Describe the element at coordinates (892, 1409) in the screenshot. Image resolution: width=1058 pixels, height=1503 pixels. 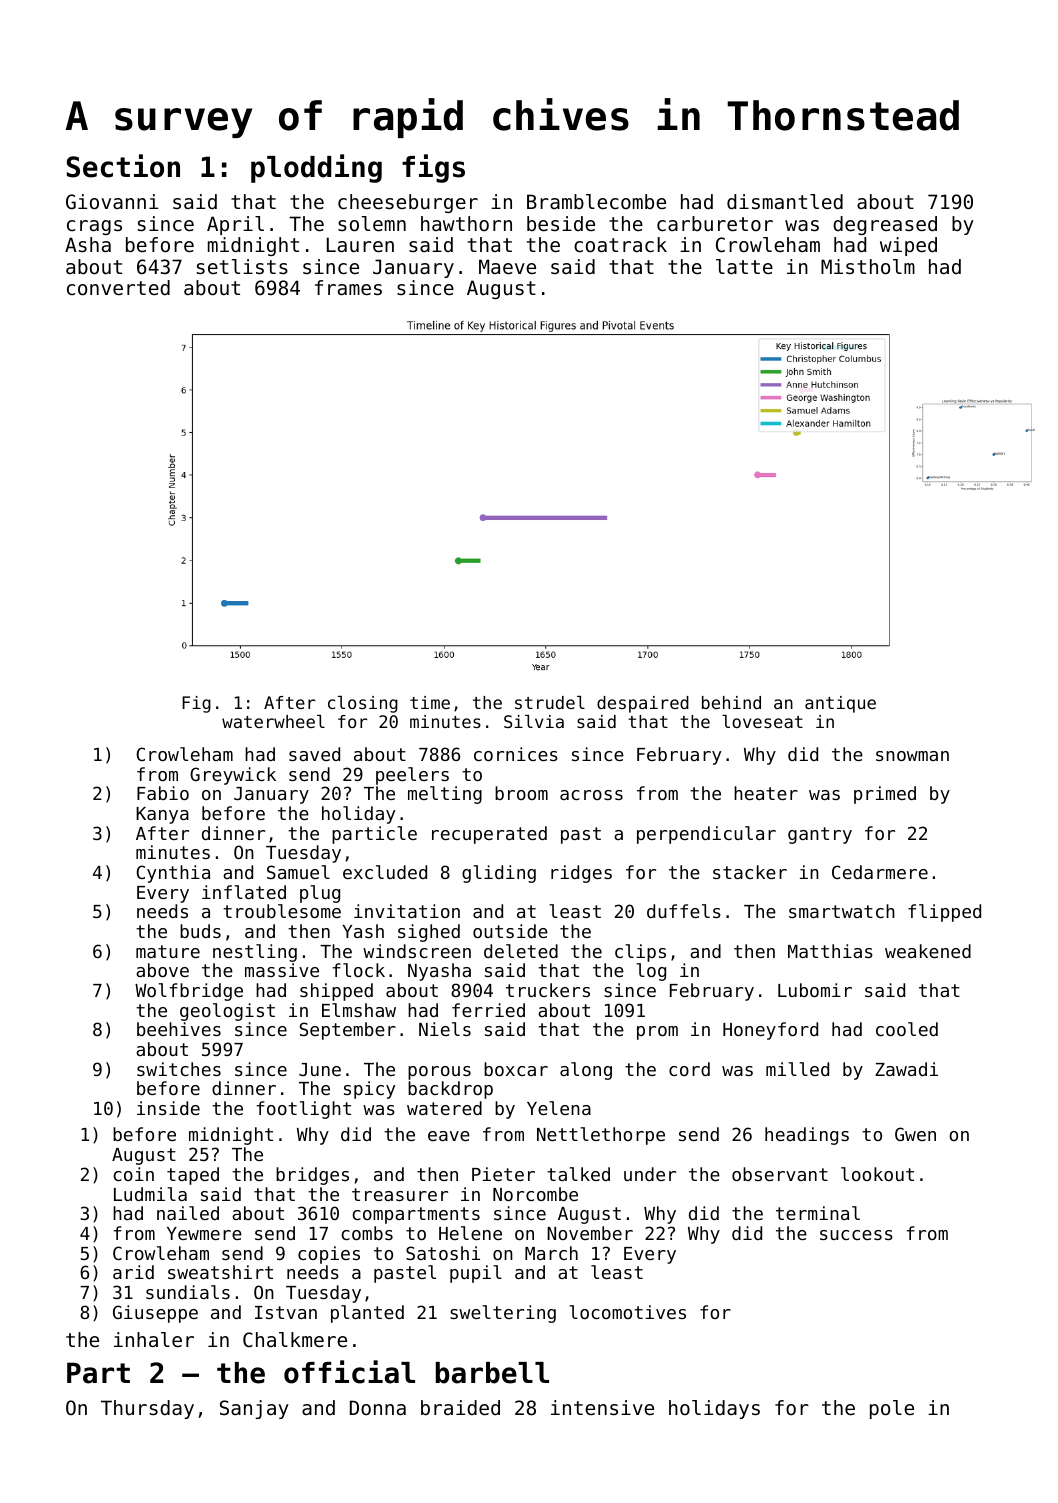
I see `pole` at that location.
